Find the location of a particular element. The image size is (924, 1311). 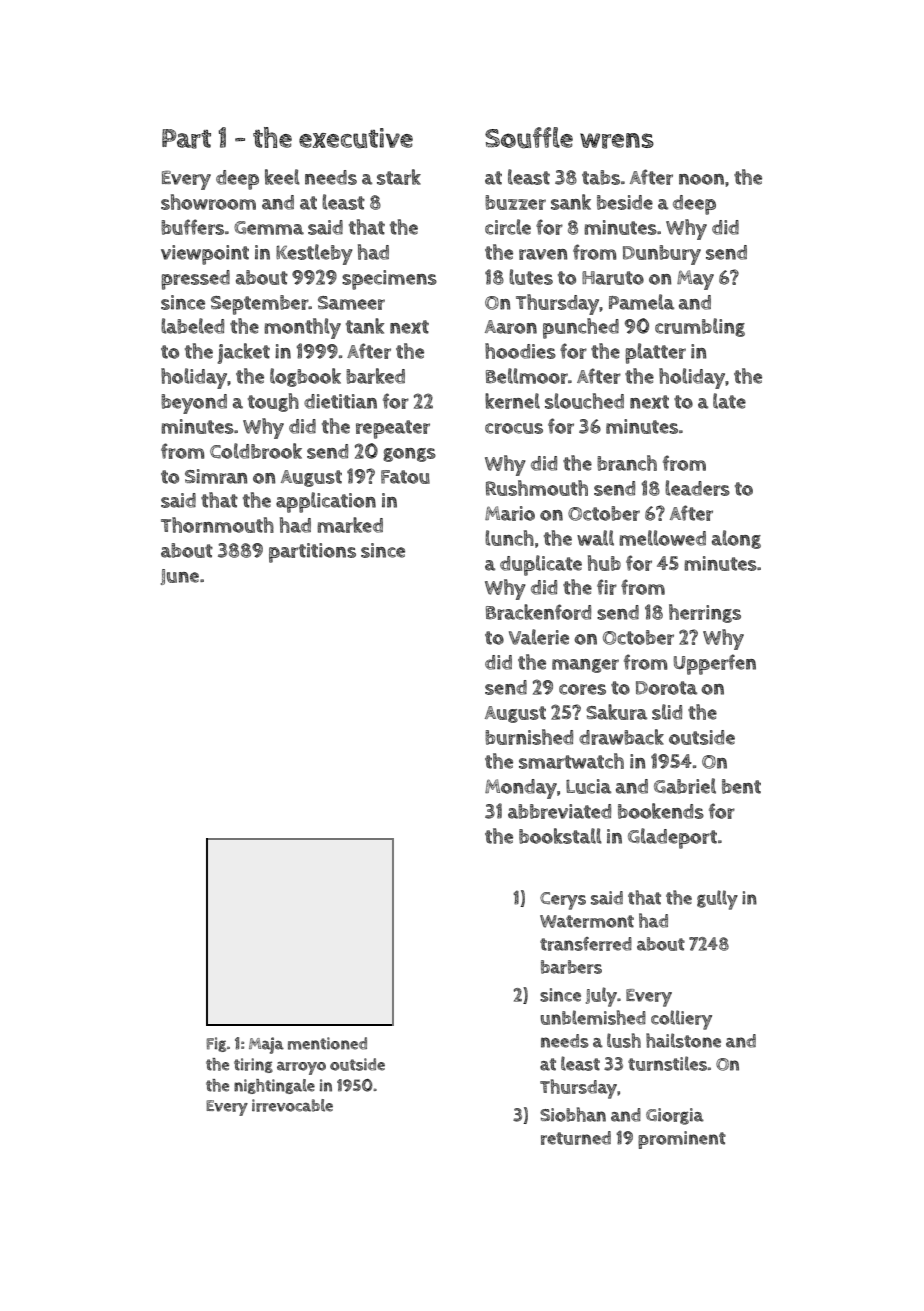

wrens is located at coordinates (617, 141).
